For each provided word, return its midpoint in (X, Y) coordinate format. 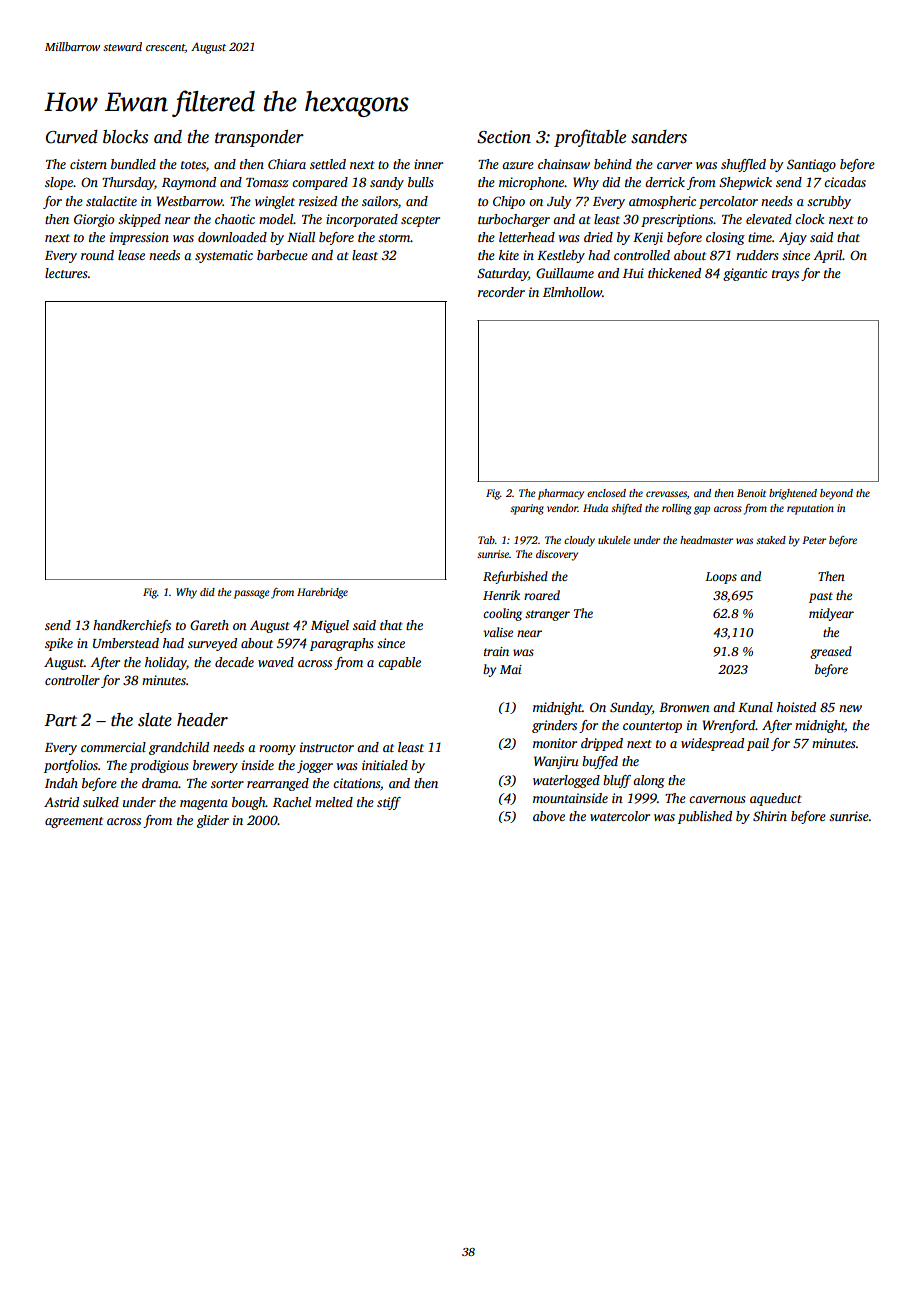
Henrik (501, 595)
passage (252, 594)
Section (504, 137)
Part (60, 720)
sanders (659, 137)
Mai (511, 669)
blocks (125, 137)
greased (831, 652)
